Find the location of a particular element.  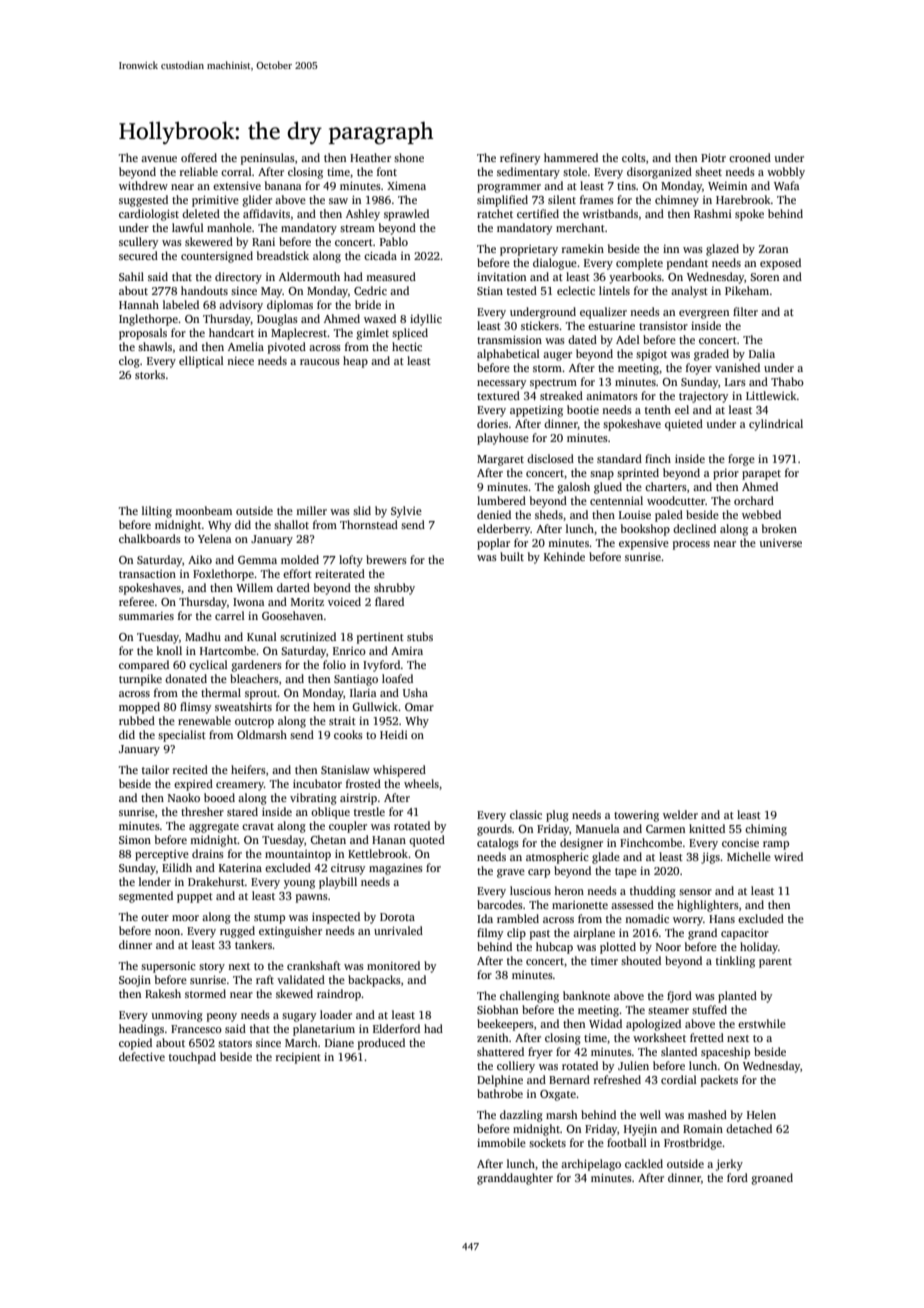

crooned is located at coordinates (750, 157).
